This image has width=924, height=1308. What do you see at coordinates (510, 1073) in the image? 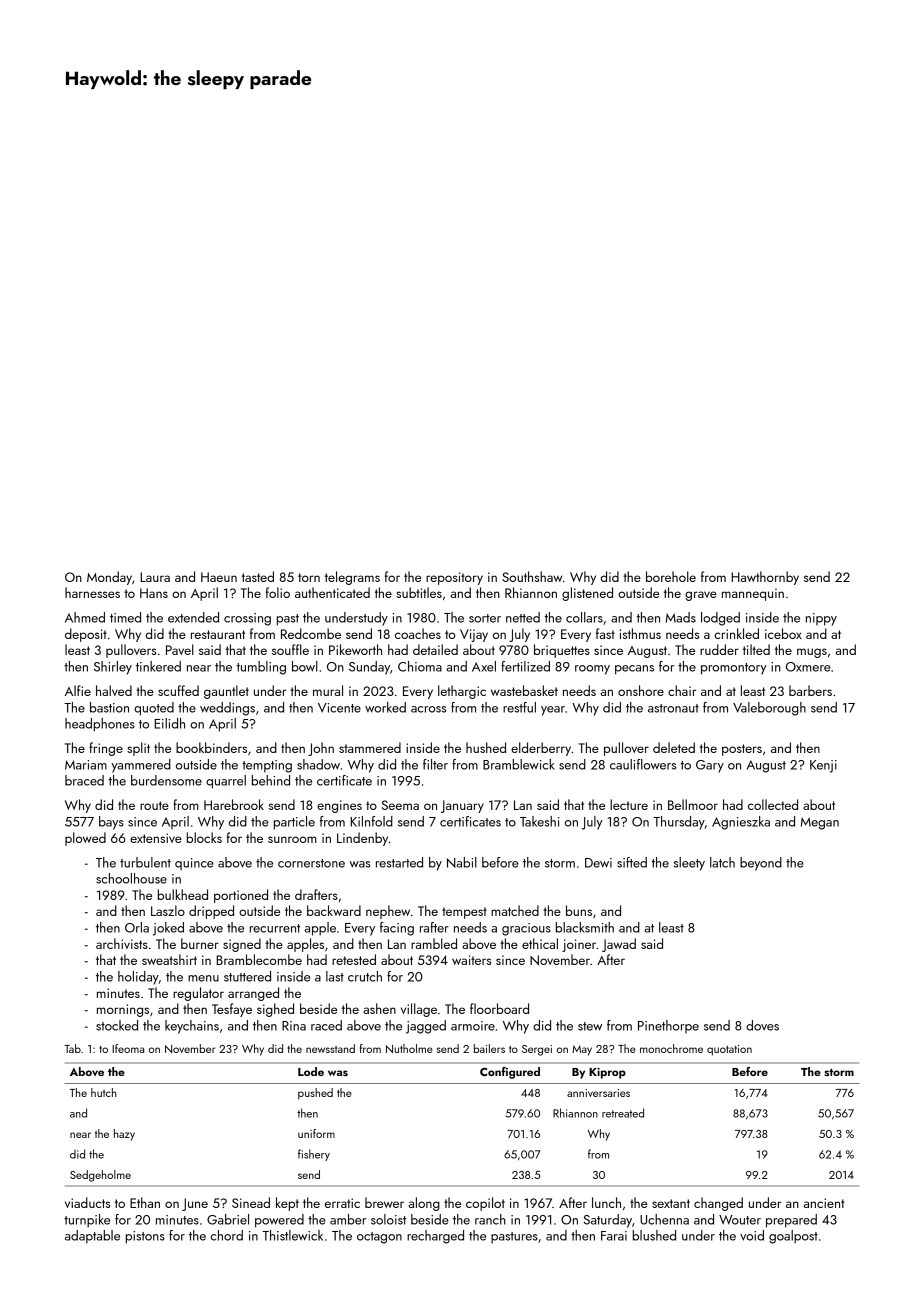
I see `Configured` at bounding box center [510, 1073].
